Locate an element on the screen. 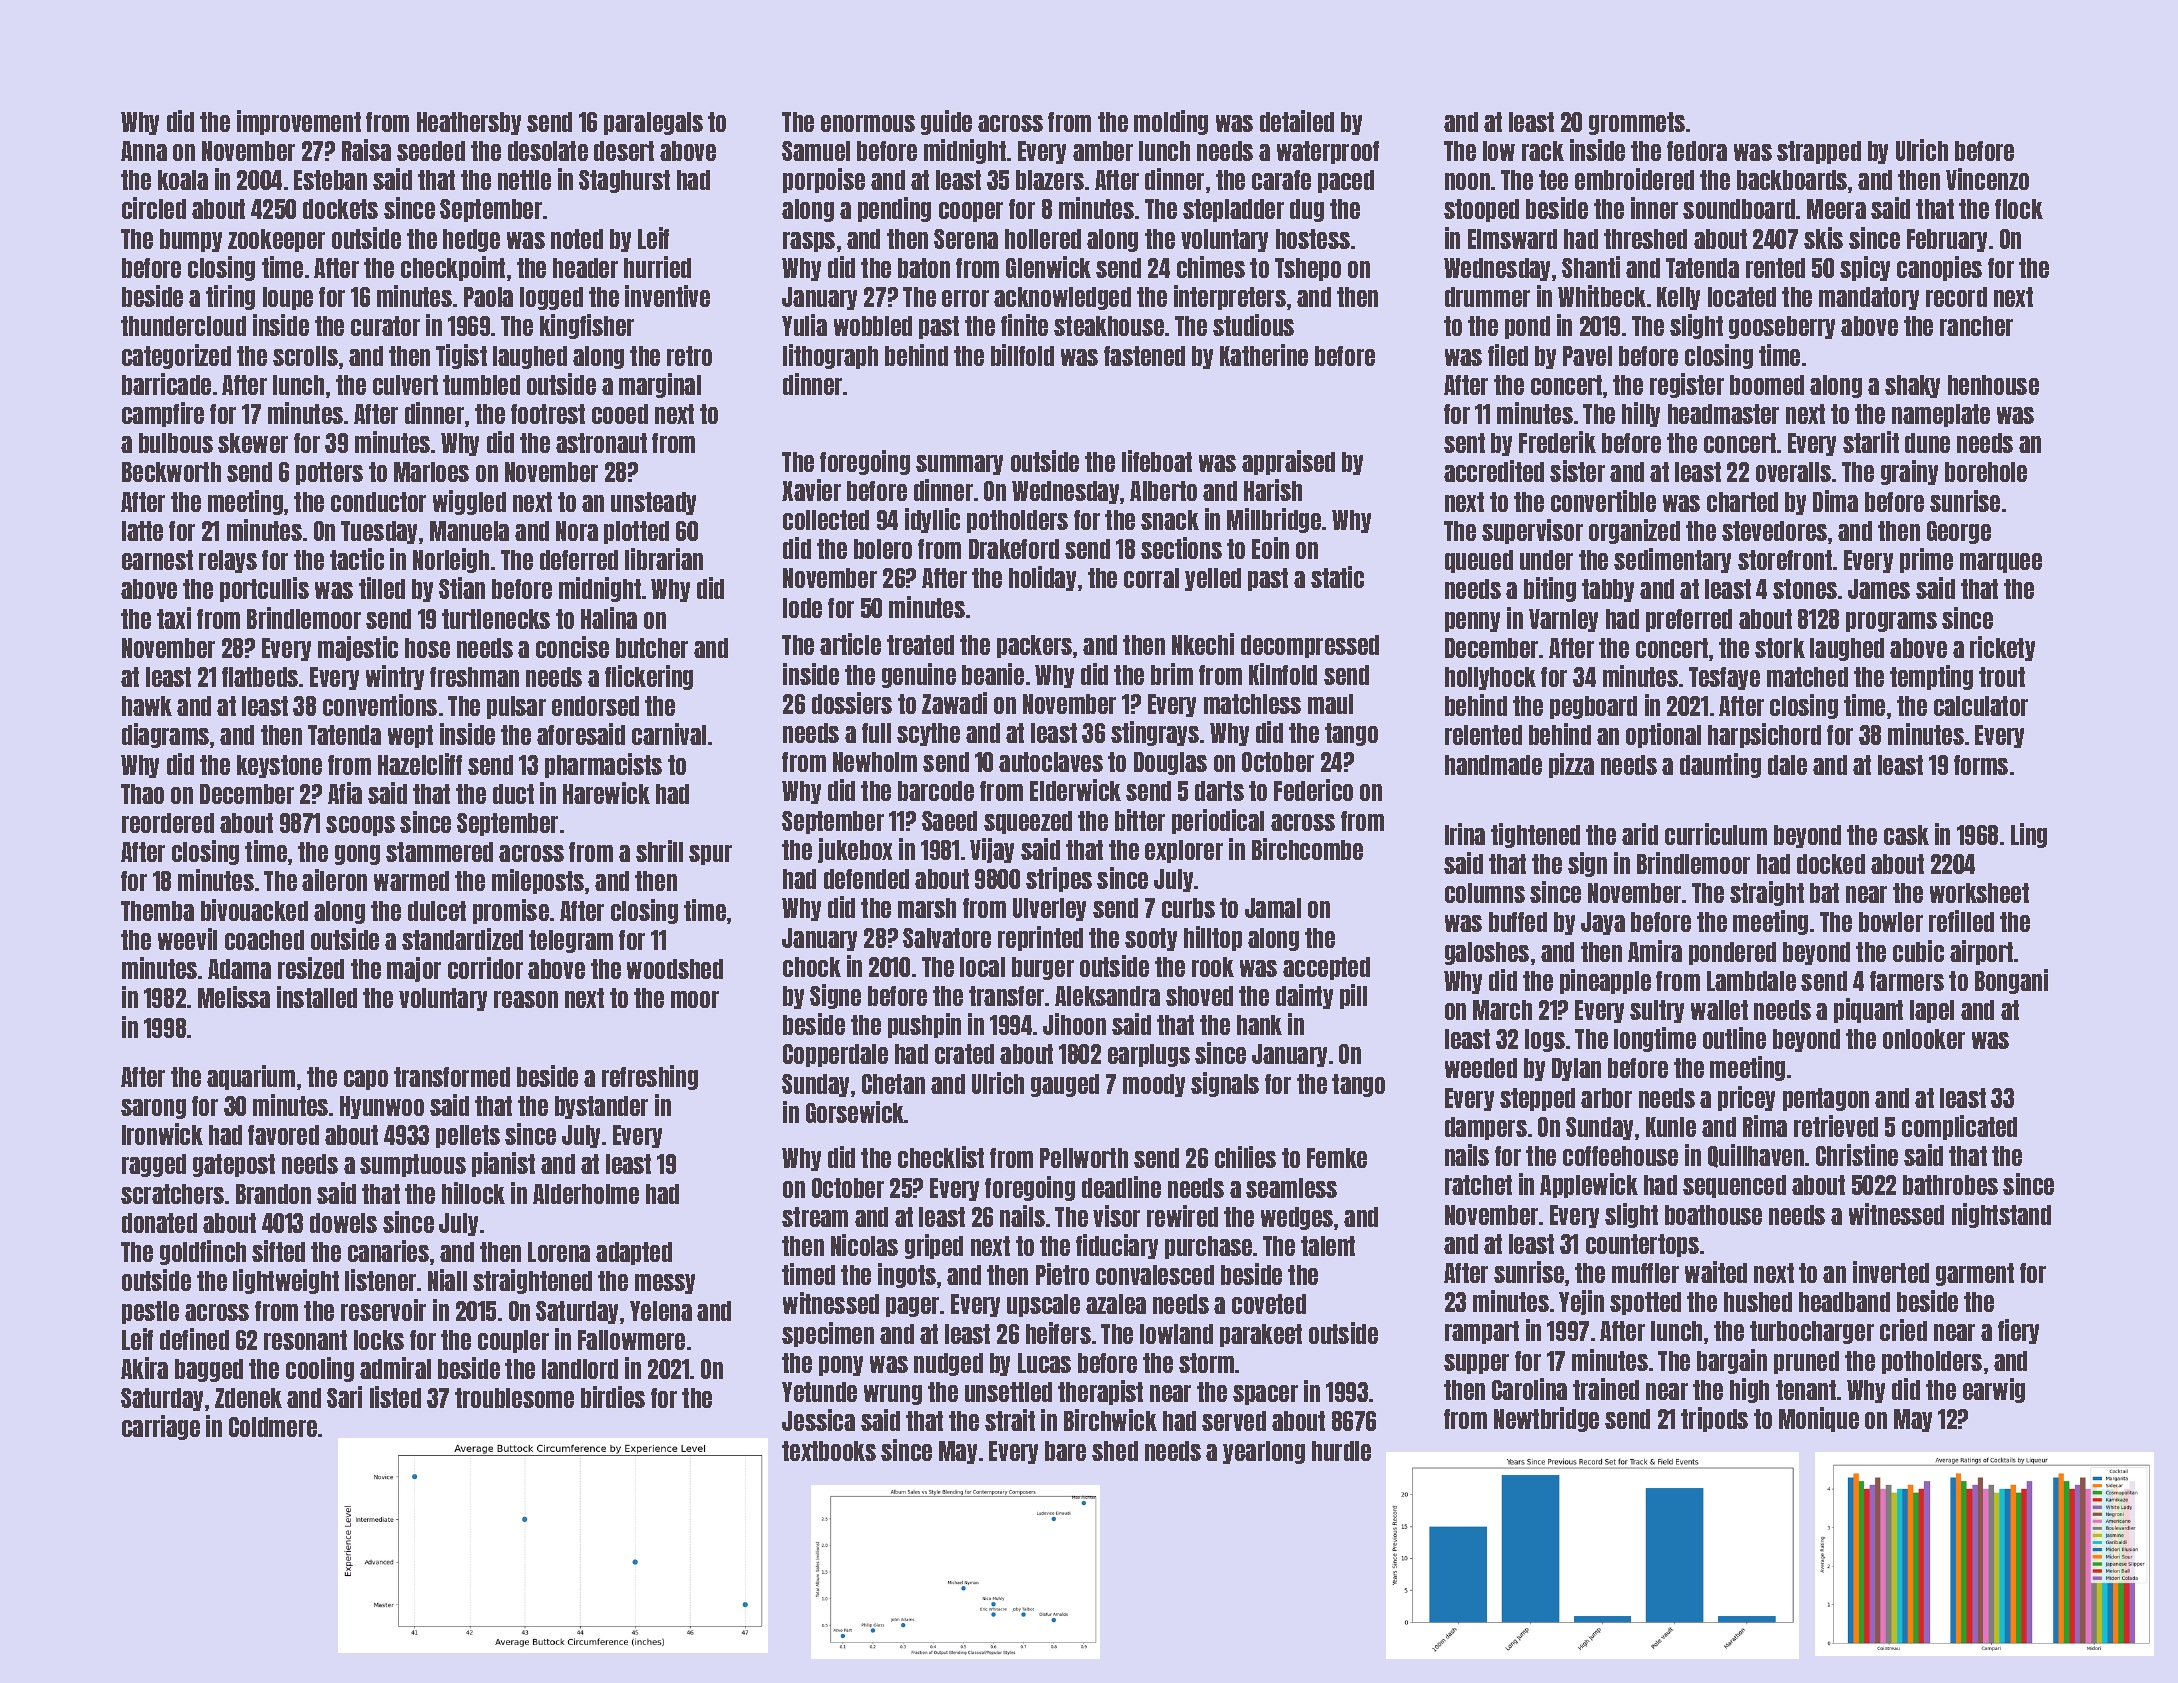 This screenshot has height=1683, width=2178. hank is located at coordinates (1259, 1025).
